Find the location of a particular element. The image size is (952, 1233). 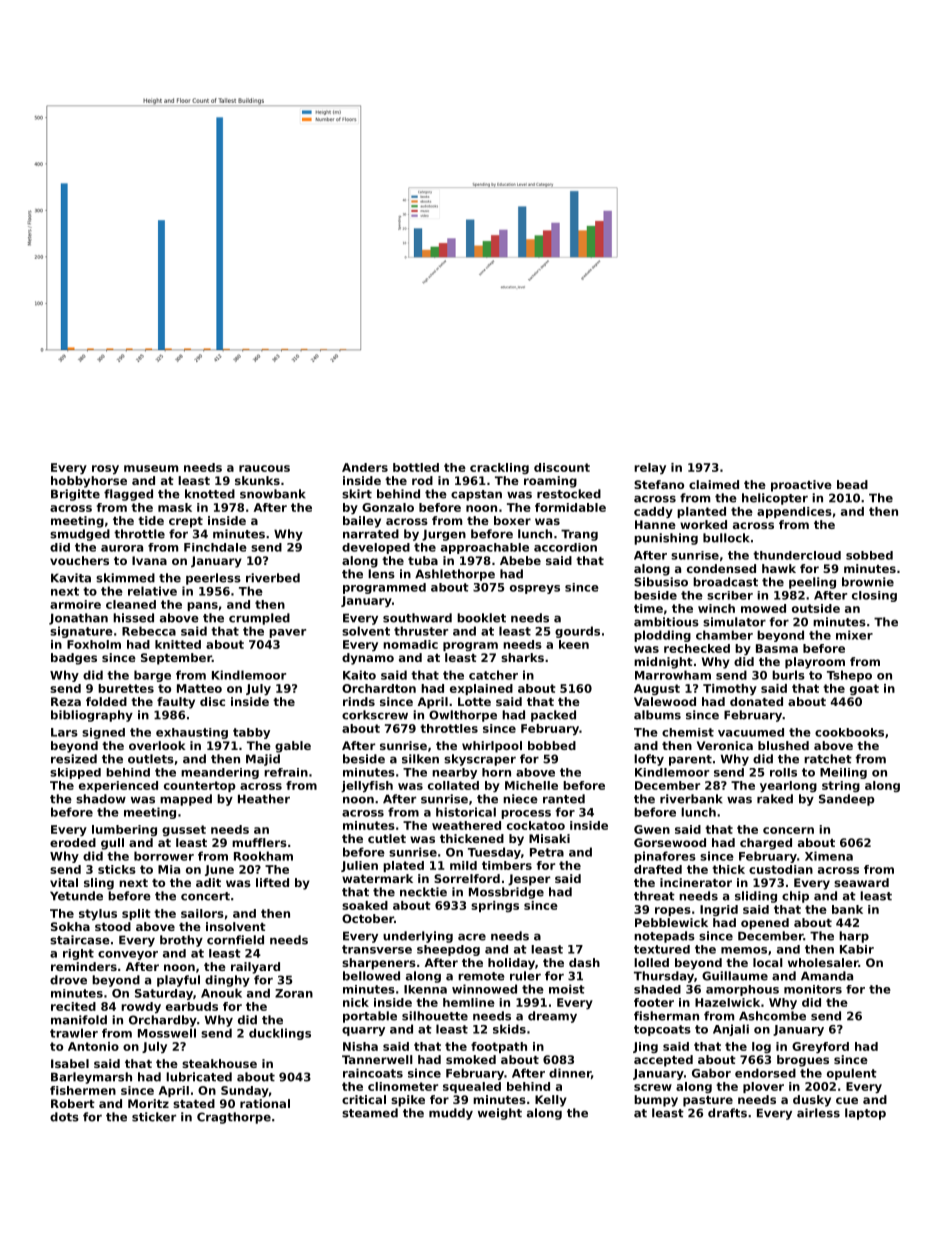

bullock is located at coordinates (726, 538).
